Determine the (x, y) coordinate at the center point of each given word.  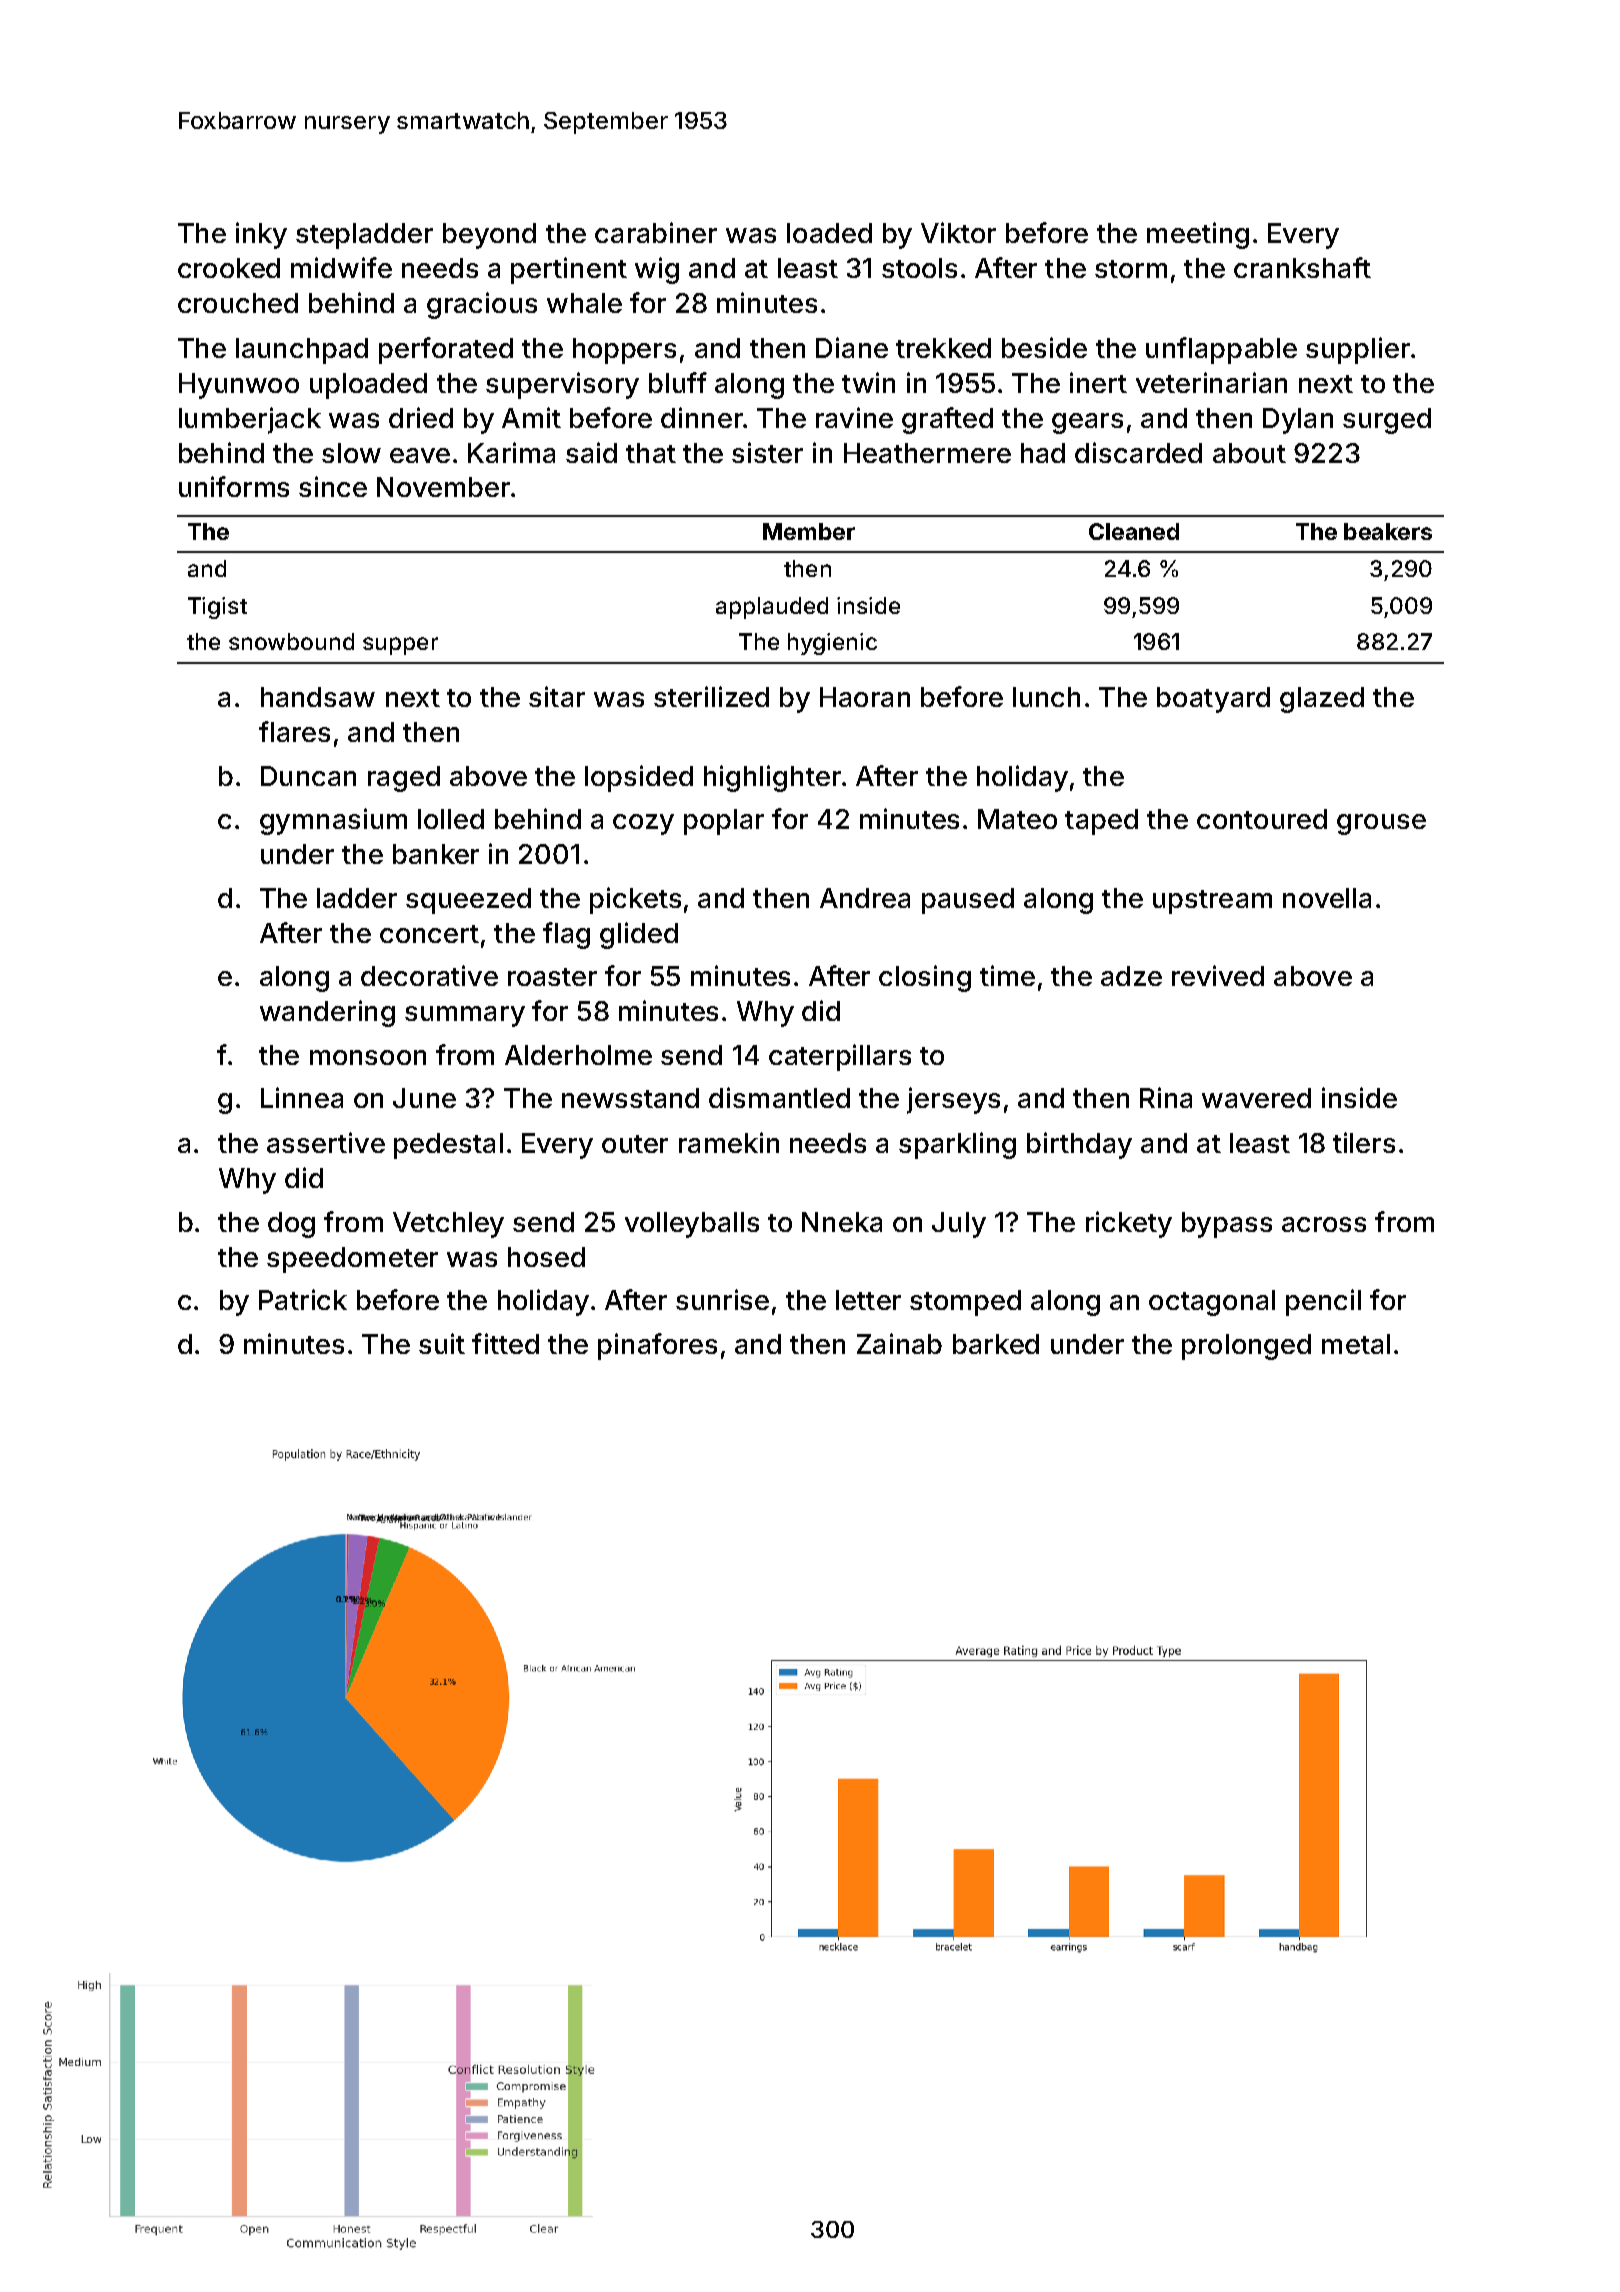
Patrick (303, 1299)
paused (968, 901)
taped (1101, 822)
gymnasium (333, 821)
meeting (1198, 235)
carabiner (656, 232)
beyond (489, 236)
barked (996, 1344)
